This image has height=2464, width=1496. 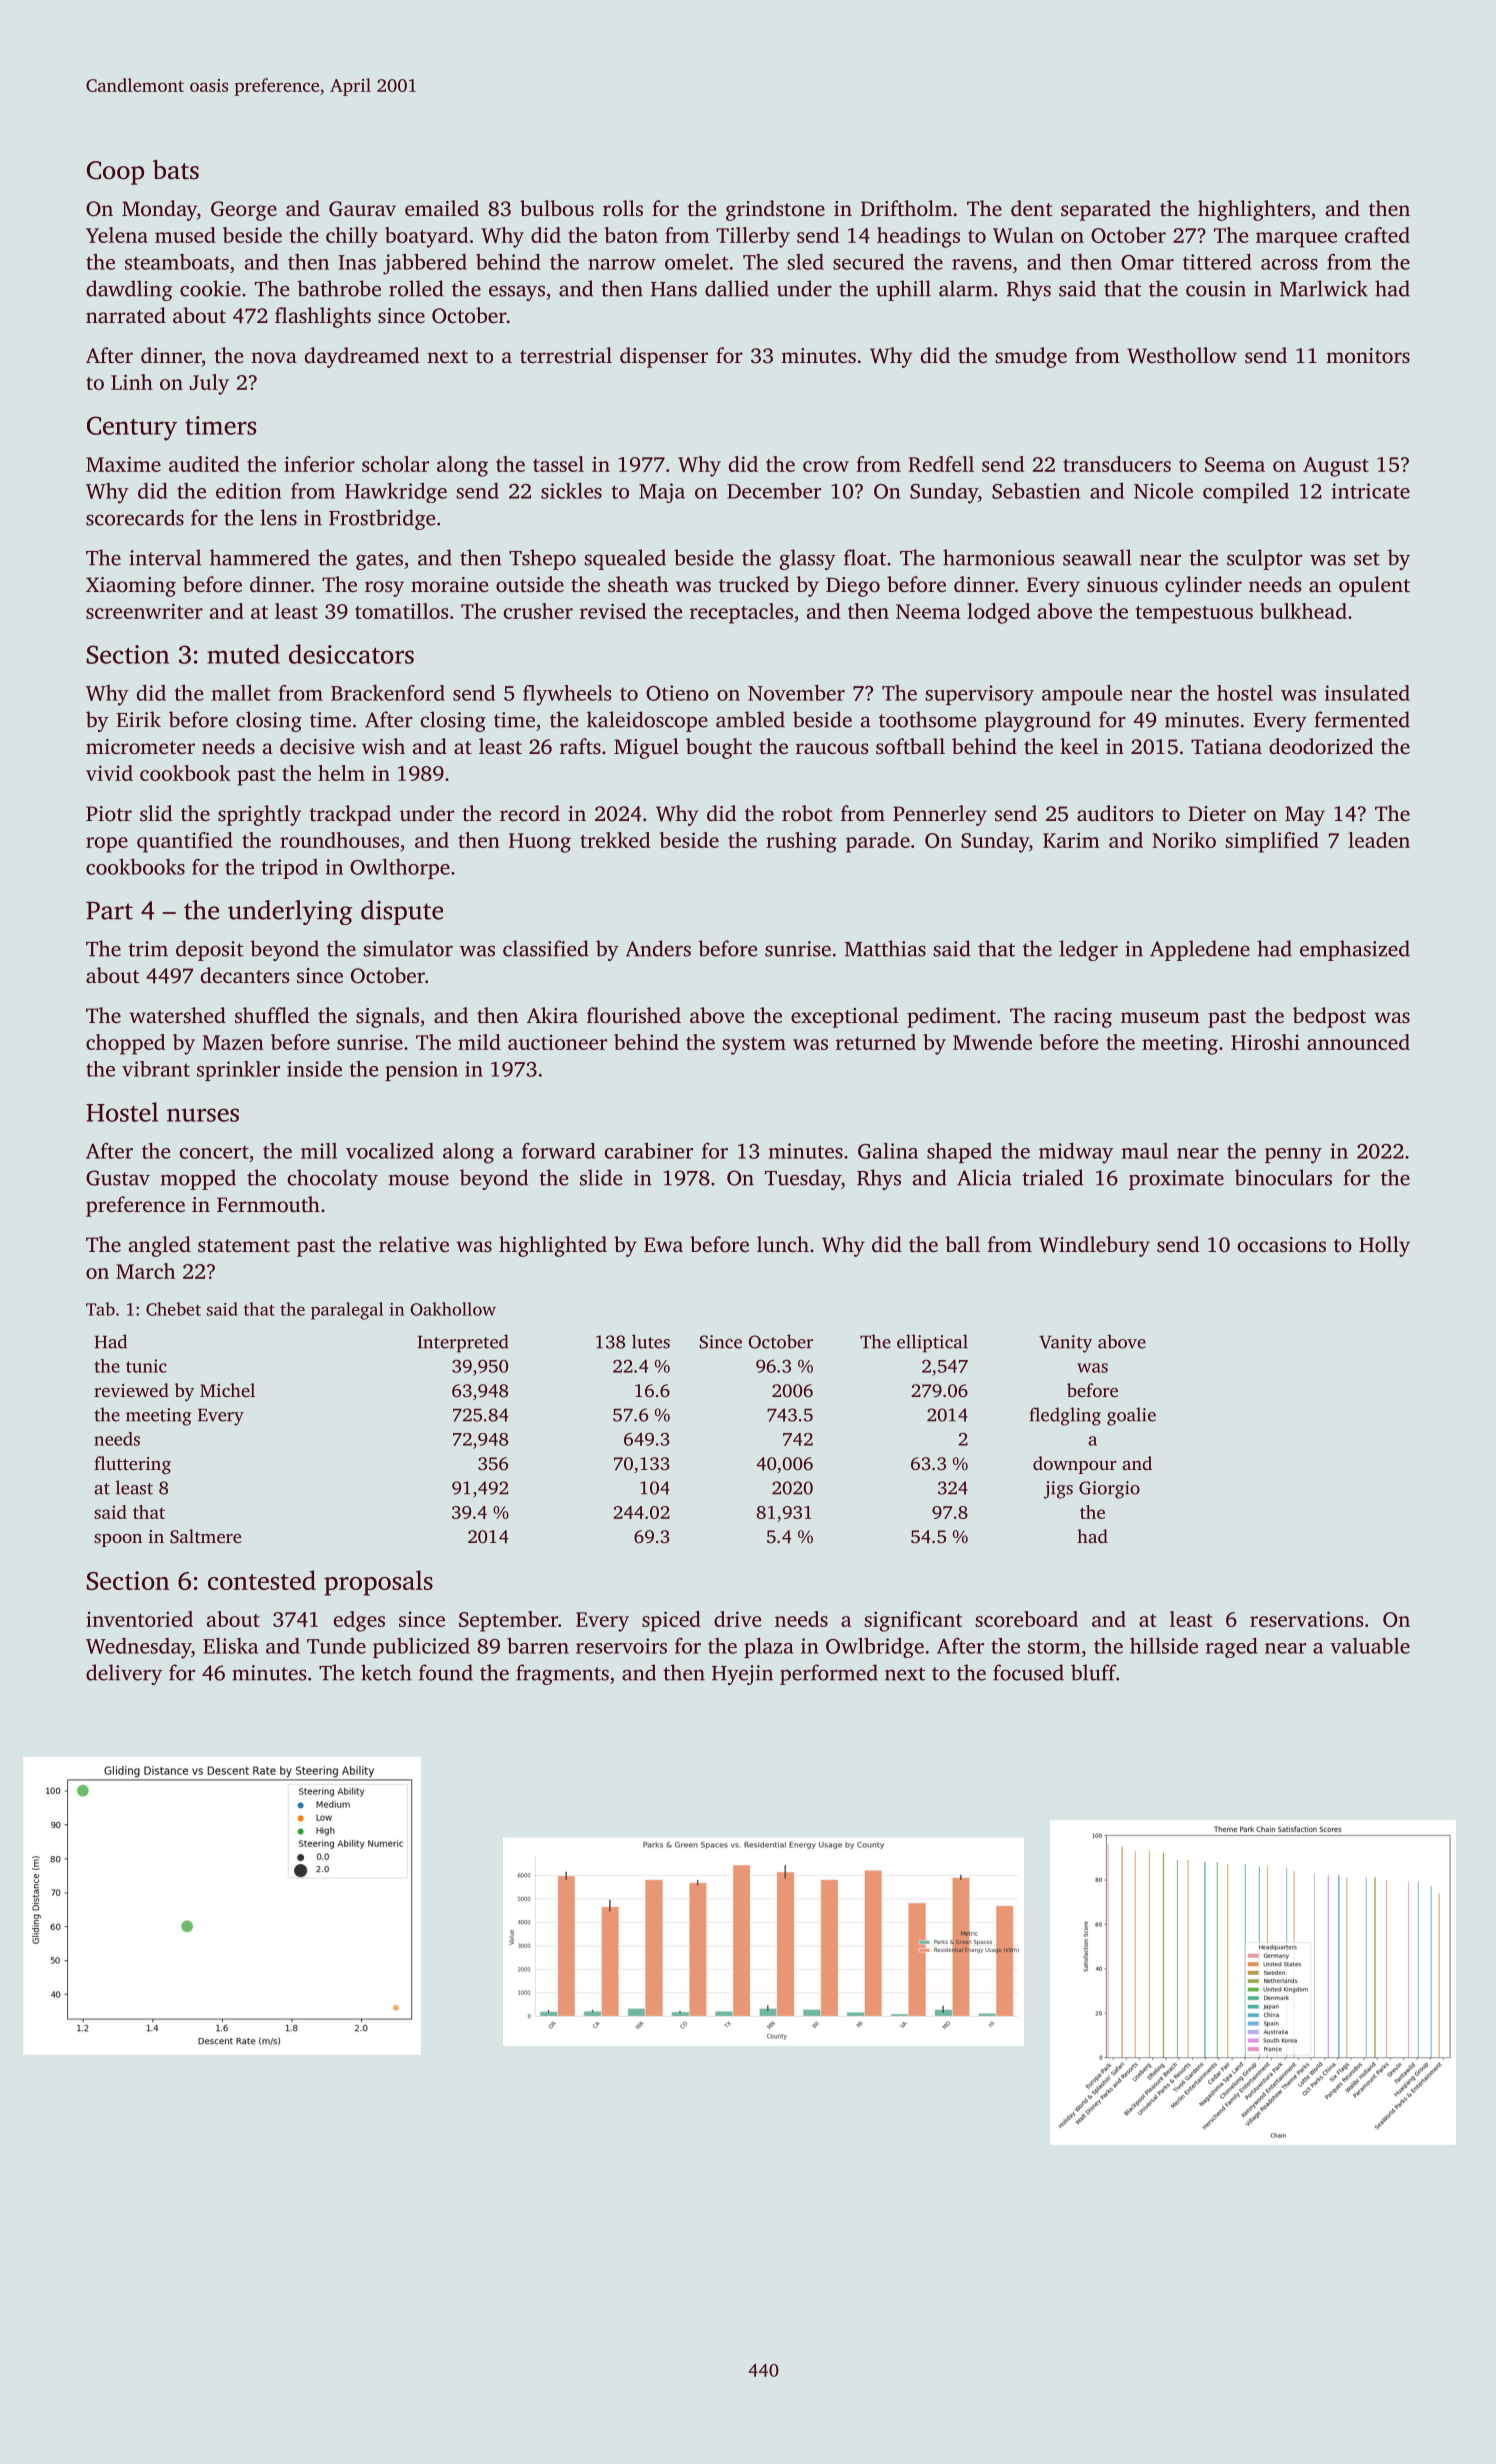 What do you see at coordinates (1145, 1151) in the image?
I see `maul` at bounding box center [1145, 1151].
